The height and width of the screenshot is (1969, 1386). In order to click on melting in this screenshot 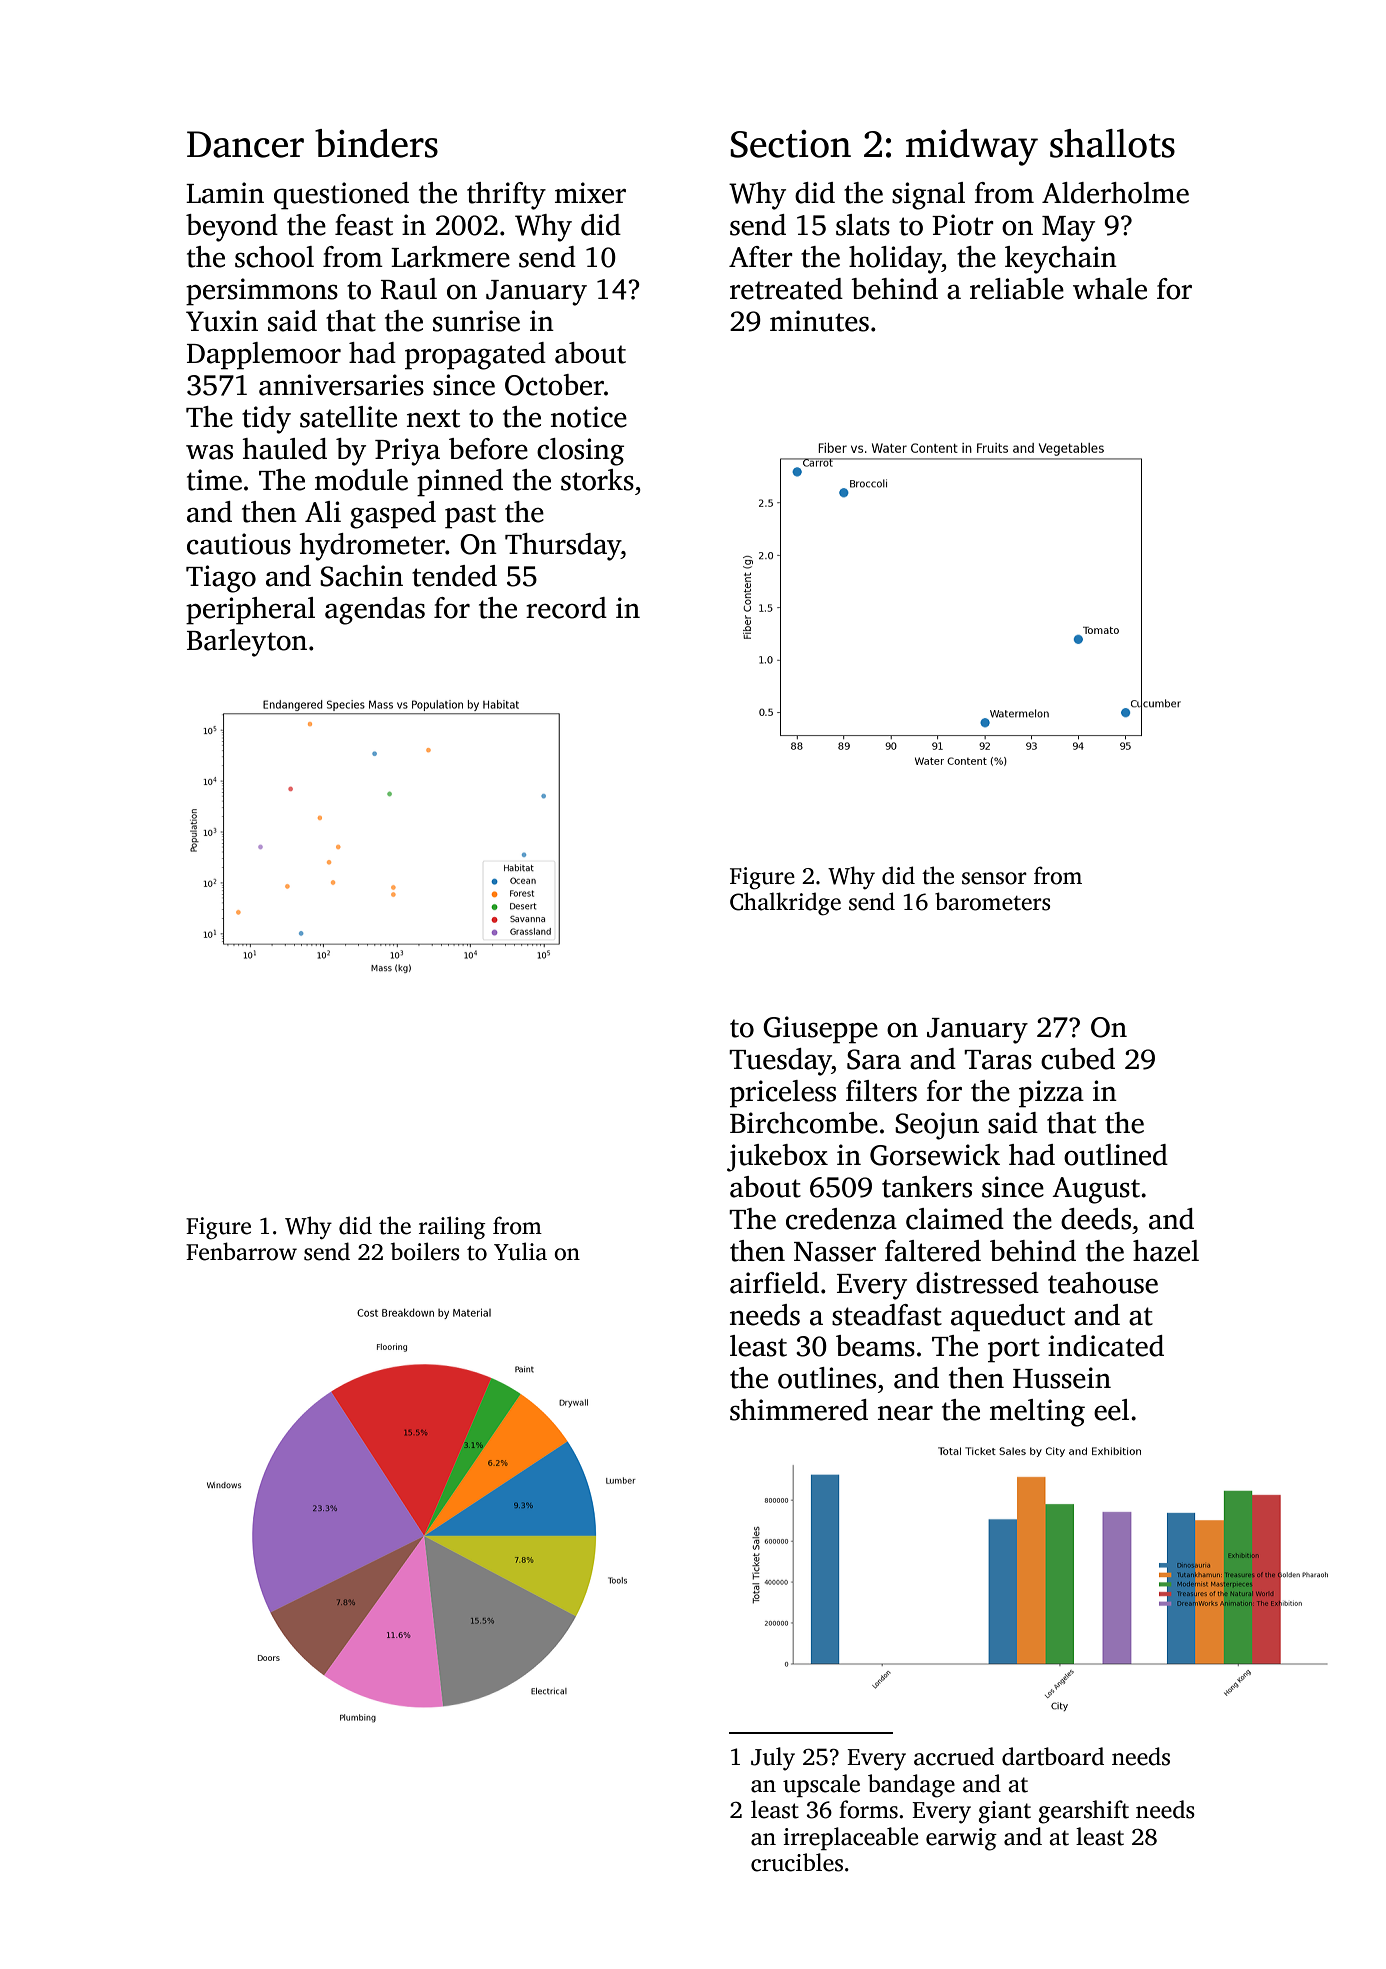, I will do `click(1037, 1413)`.
